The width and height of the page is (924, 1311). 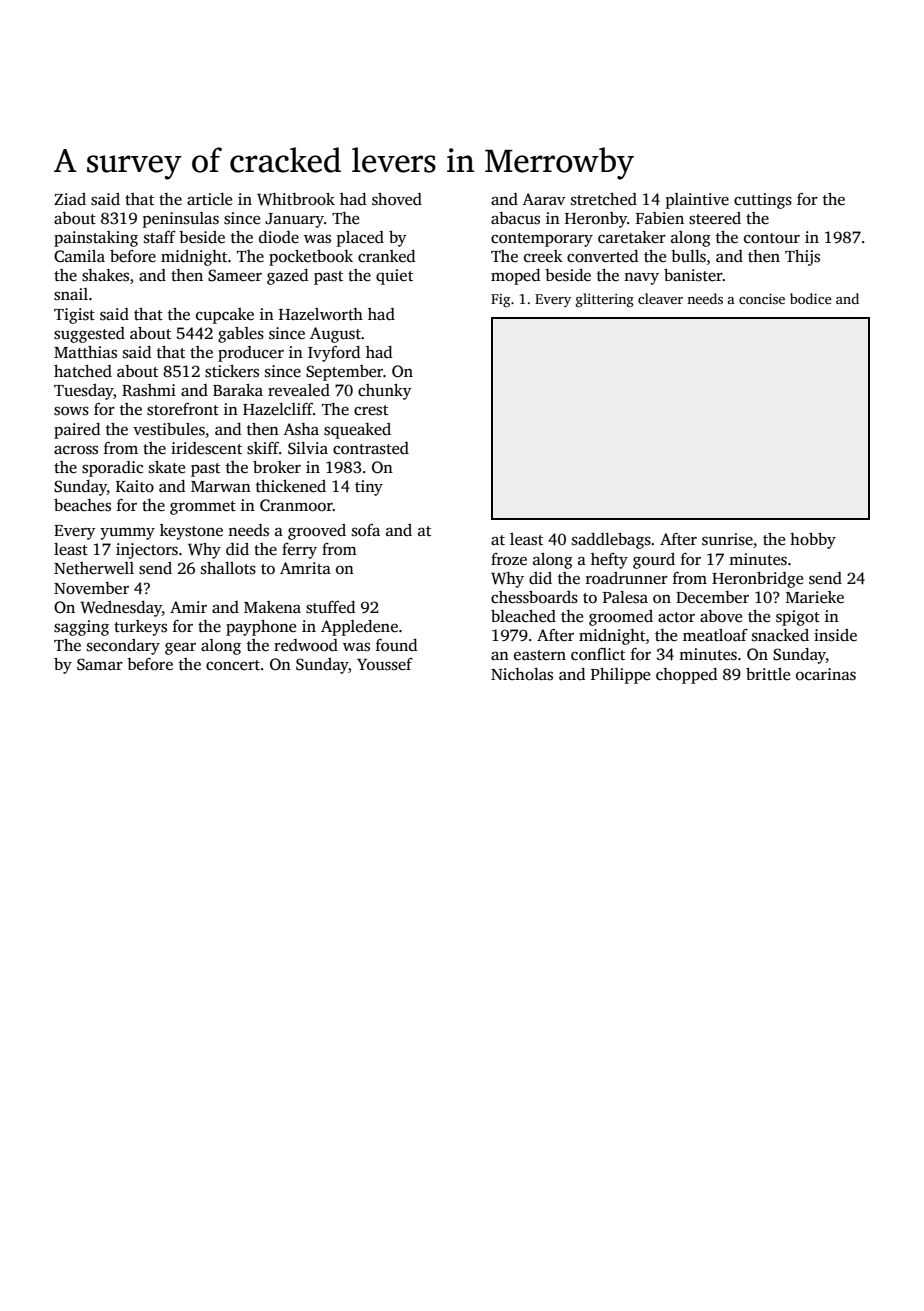 I want to click on contour, so click(x=772, y=238).
